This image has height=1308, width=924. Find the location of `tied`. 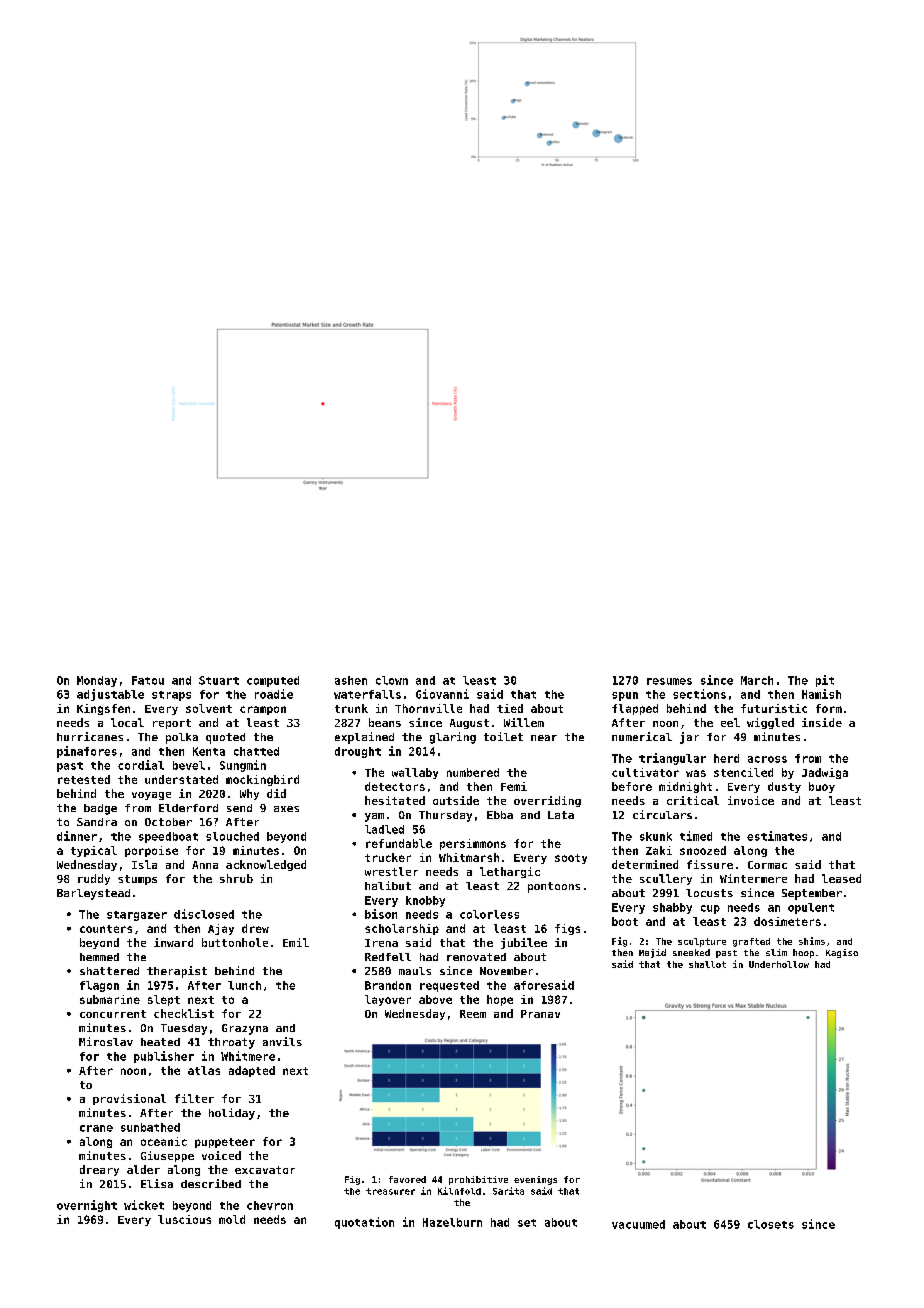

tied is located at coordinates (510, 708).
